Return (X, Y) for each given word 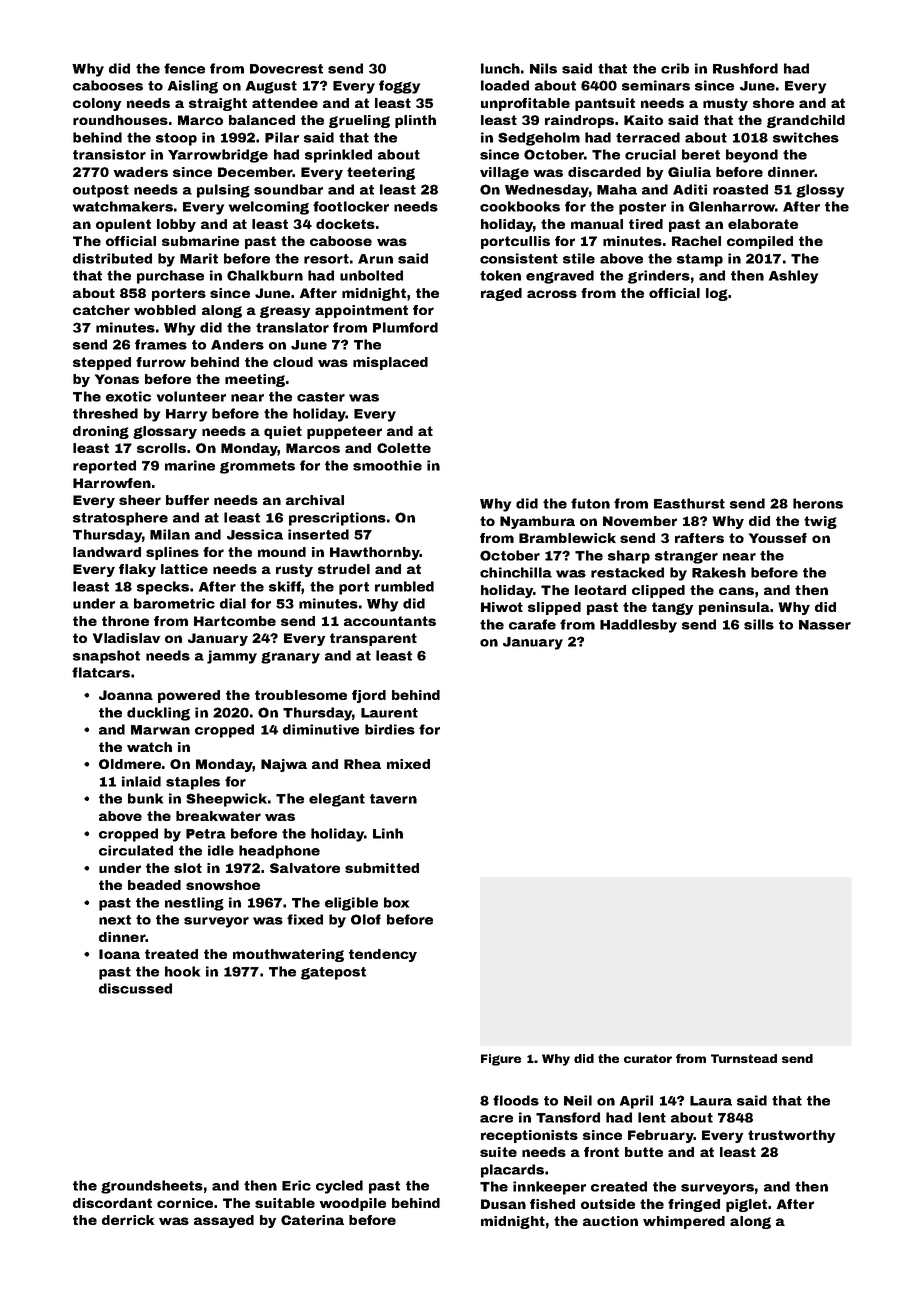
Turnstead (744, 1058)
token (500, 275)
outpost (101, 191)
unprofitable (525, 104)
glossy (820, 191)
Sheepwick (226, 800)
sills (759, 624)
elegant (337, 800)
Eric (296, 1185)
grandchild (806, 121)
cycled (339, 1187)
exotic (128, 396)
